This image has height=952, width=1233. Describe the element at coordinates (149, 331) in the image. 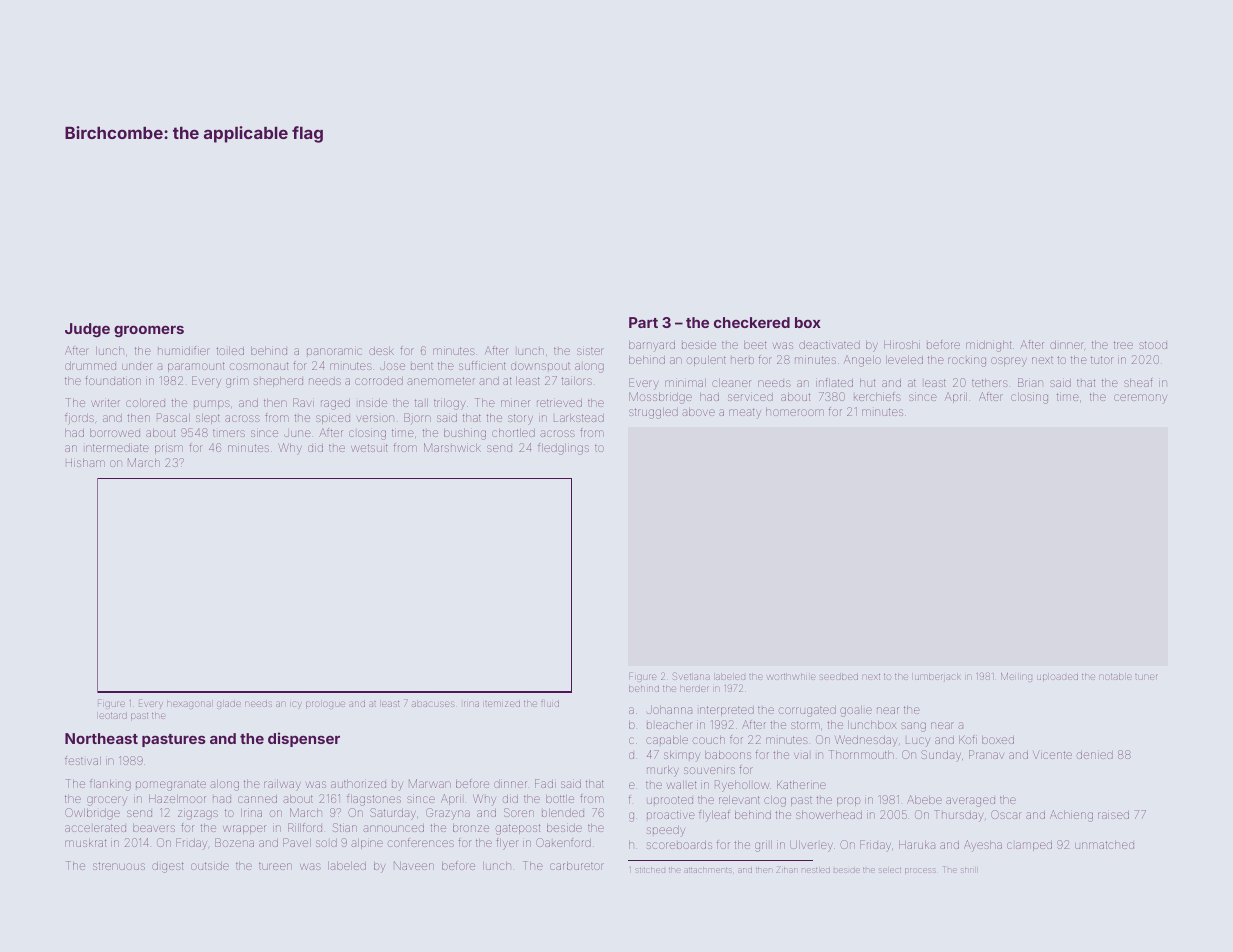

I see `groomers` at that location.
